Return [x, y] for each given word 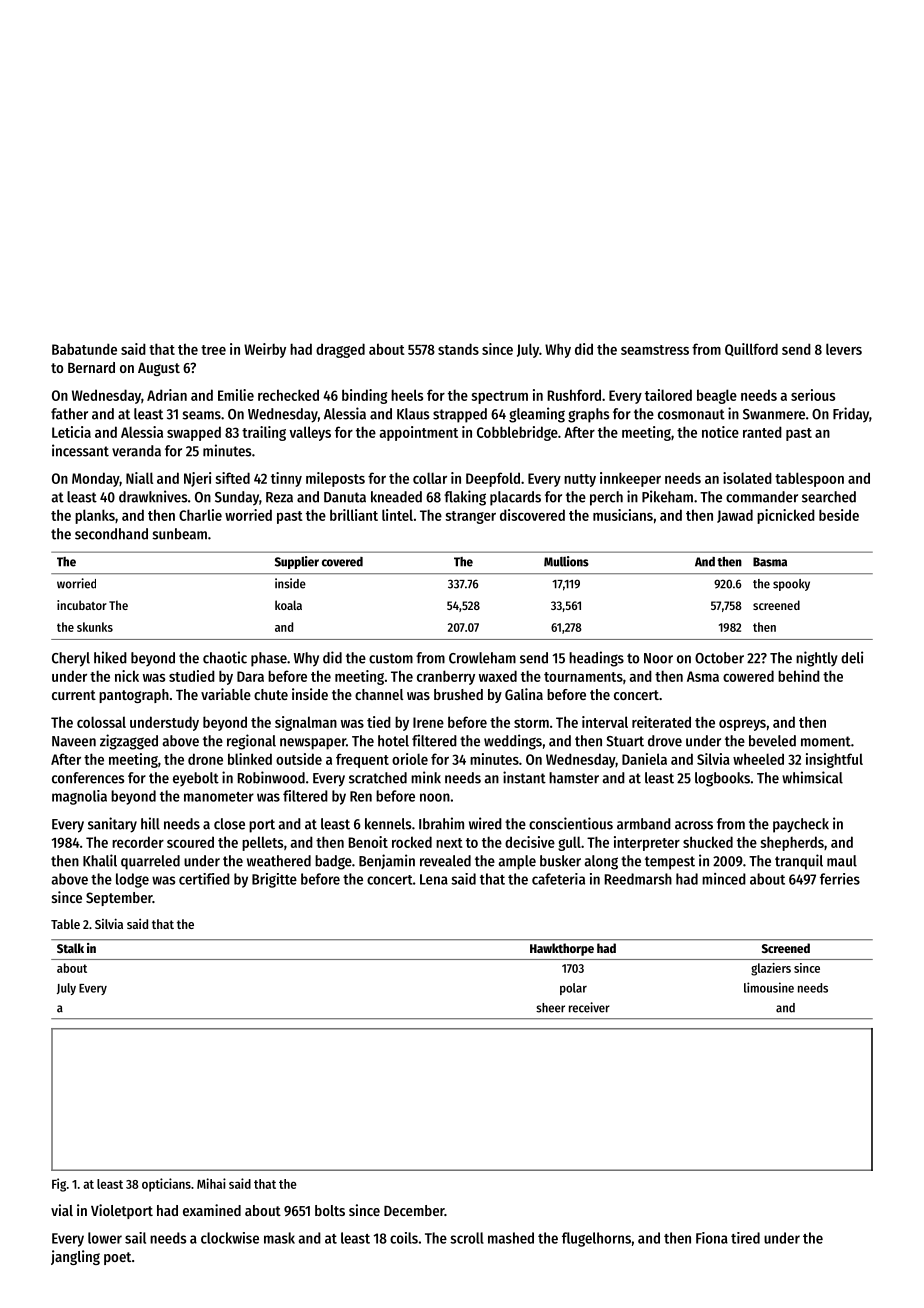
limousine [769, 987]
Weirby [265, 350]
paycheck [801, 825]
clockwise [230, 1238]
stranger [470, 517]
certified [204, 879]
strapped [460, 415]
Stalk [70, 948]
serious [813, 395]
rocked [412, 842]
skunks [95, 627]
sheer [550, 1008]
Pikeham [667, 496]
